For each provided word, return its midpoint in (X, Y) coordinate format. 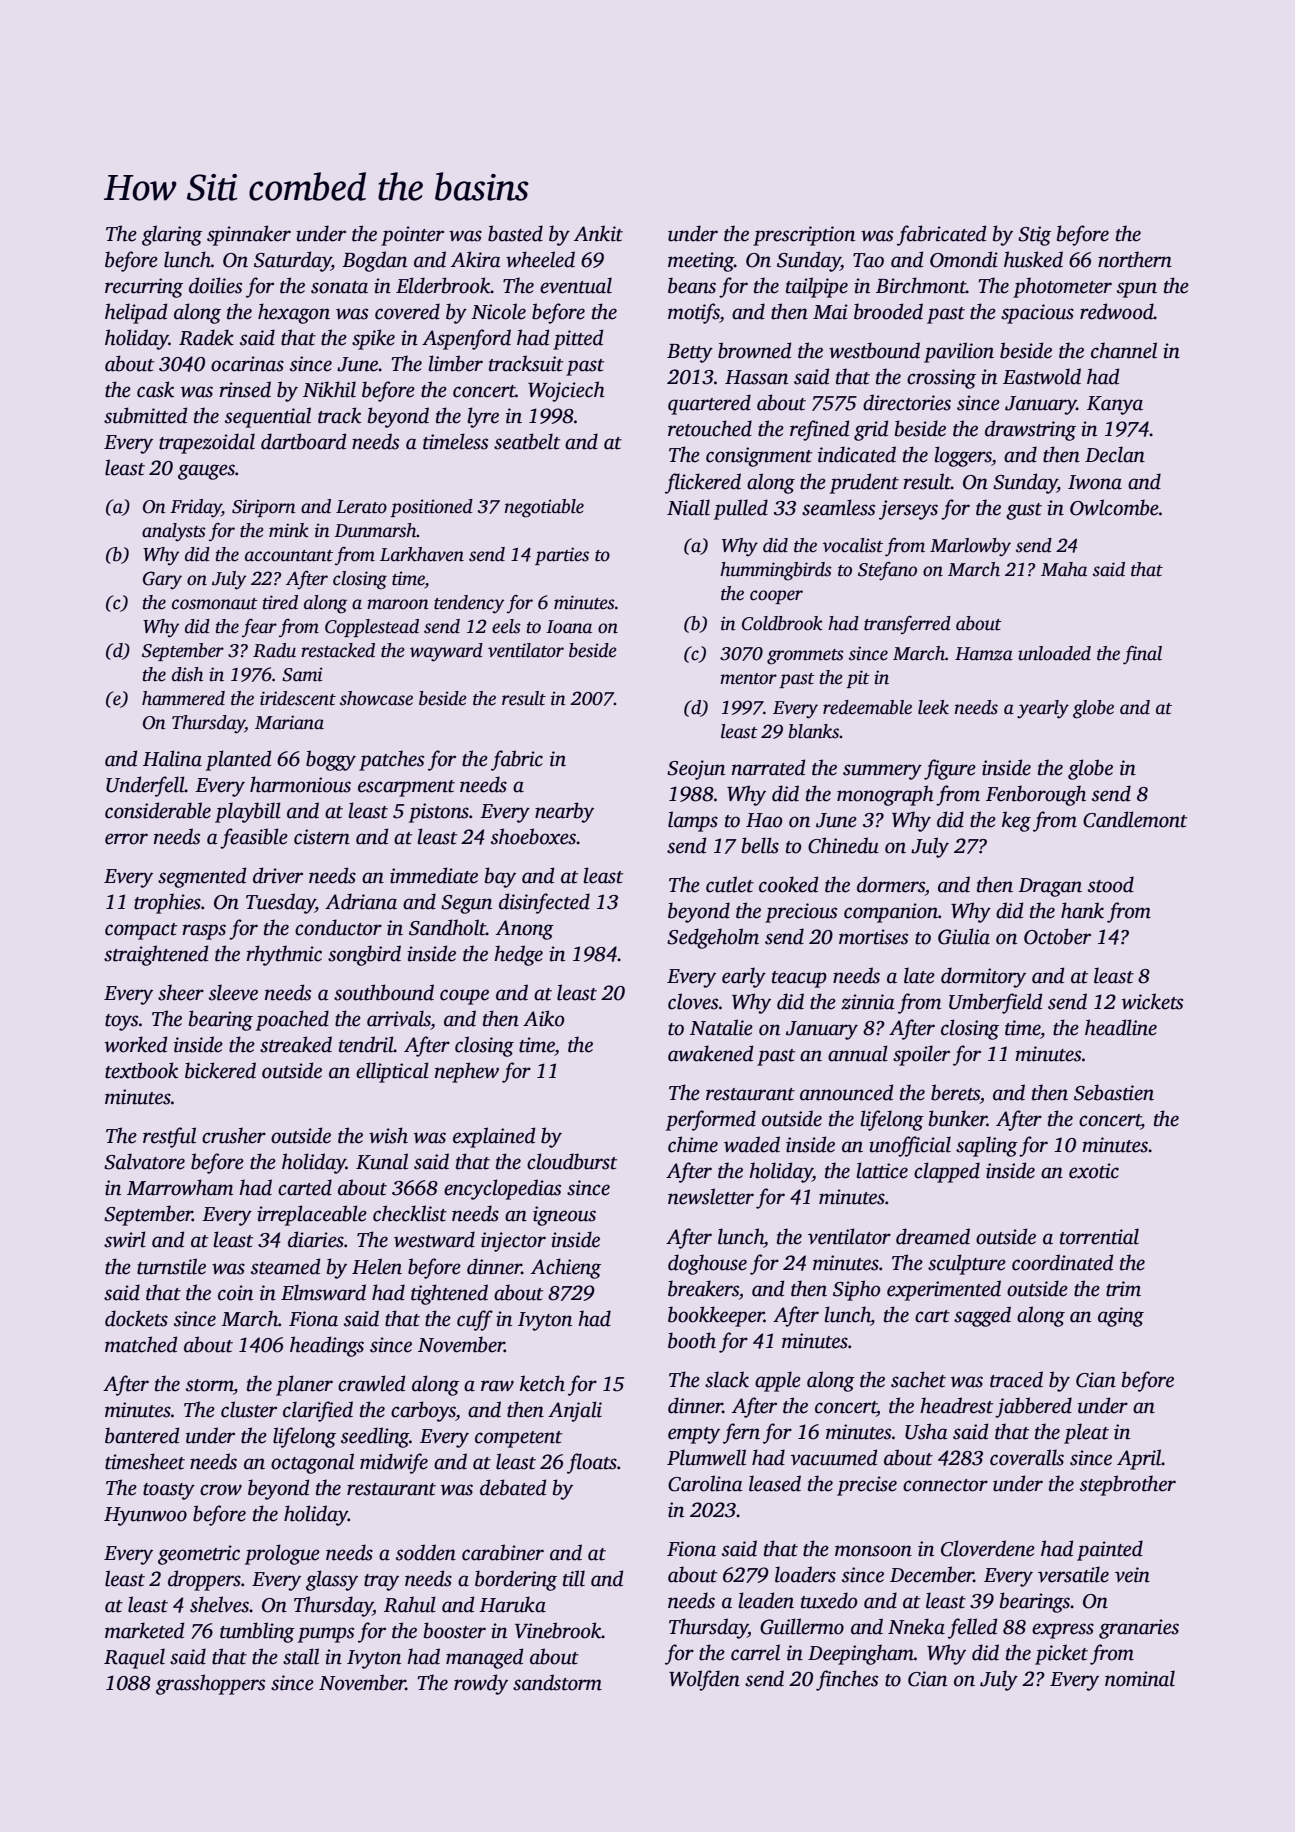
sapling (987, 1146)
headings (327, 1346)
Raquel (134, 1658)
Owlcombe (1114, 507)
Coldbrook (782, 623)
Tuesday (280, 903)
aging (1121, 1317)
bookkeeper (716, 1316)
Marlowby (970, 547)
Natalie (721, 1027)
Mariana (289, 722)
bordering (516, 1580)
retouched (710, 428)
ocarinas (247, 364)
